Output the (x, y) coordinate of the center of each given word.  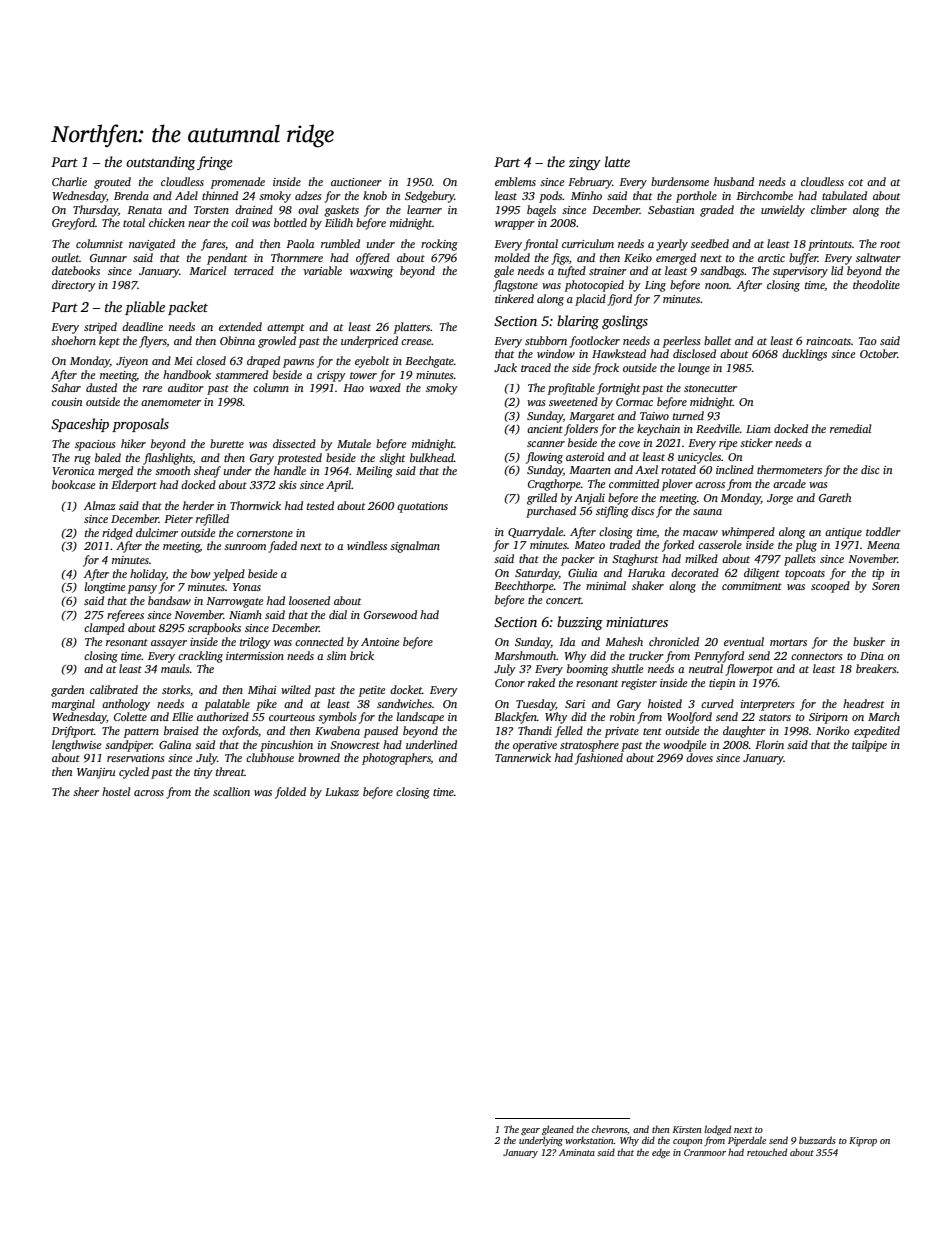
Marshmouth (525, 655)
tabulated (844, 195)
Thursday (95, 211)
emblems (515, 181)
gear (530, 1131)
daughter (744, 732)
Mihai (262, 689)
